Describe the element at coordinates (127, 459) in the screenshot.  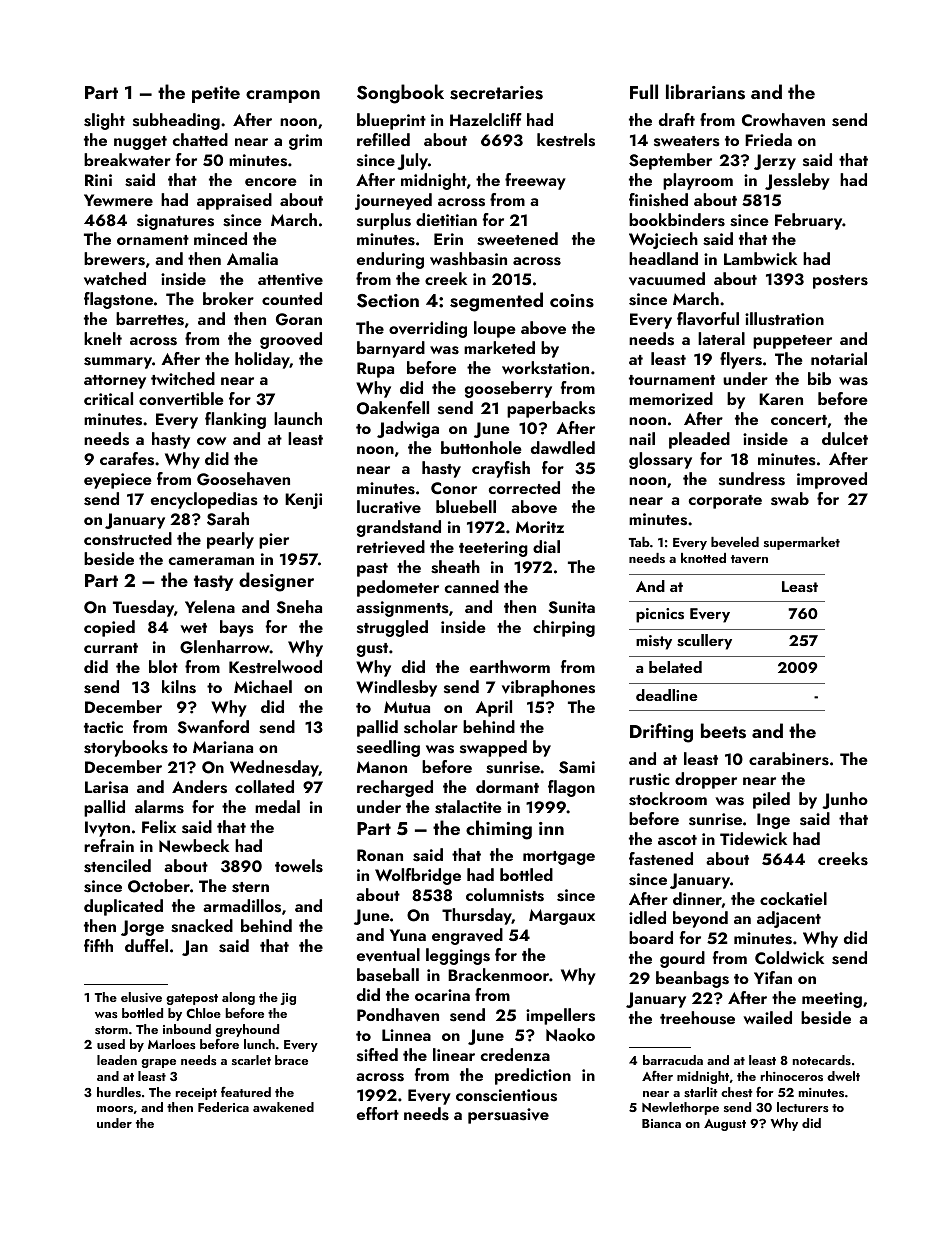
I see `carafes` at that location.
